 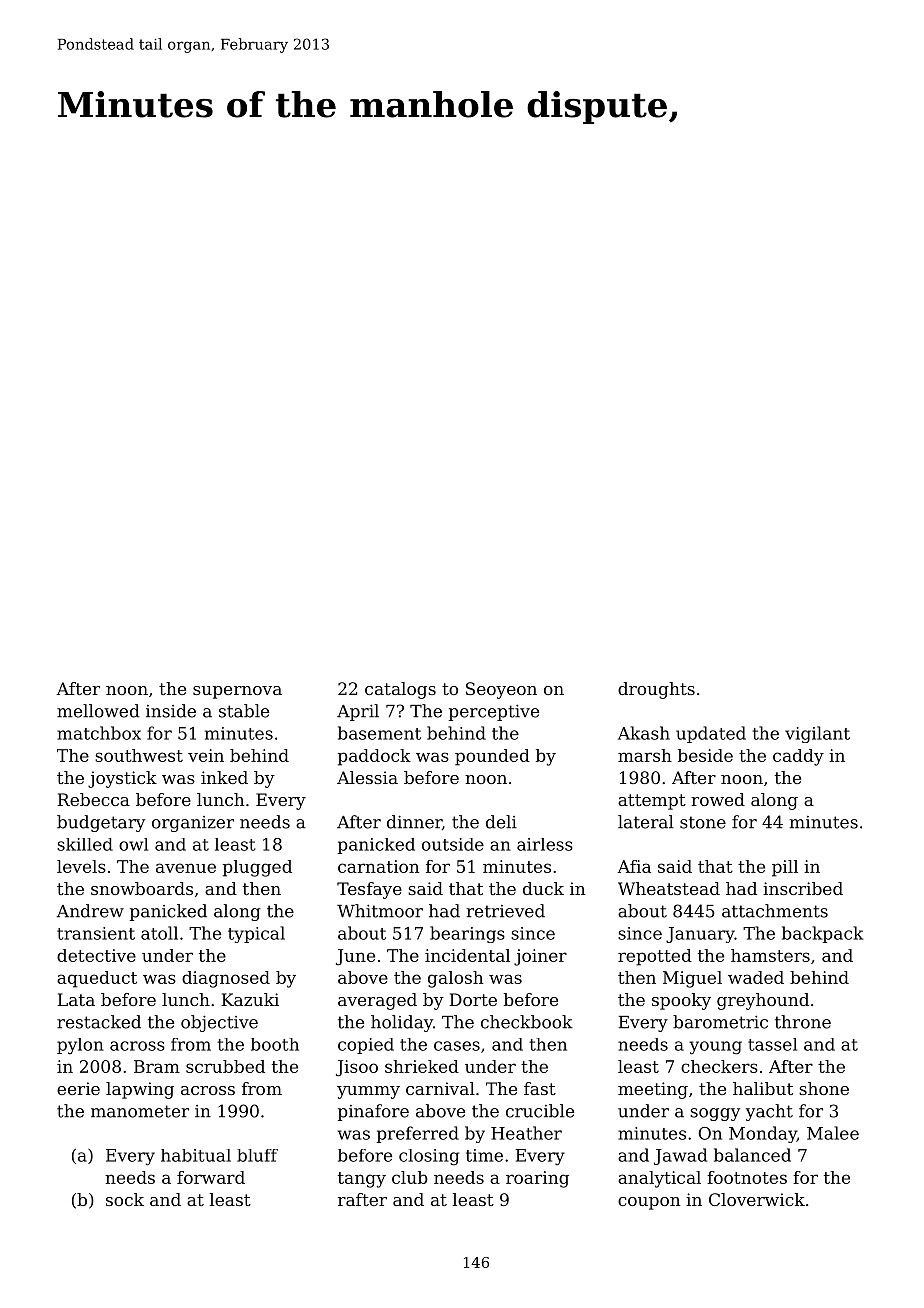 What do you see at coordinates (125, 1199) in the page?
I see `sock` at bounding box center [125, 1199].
